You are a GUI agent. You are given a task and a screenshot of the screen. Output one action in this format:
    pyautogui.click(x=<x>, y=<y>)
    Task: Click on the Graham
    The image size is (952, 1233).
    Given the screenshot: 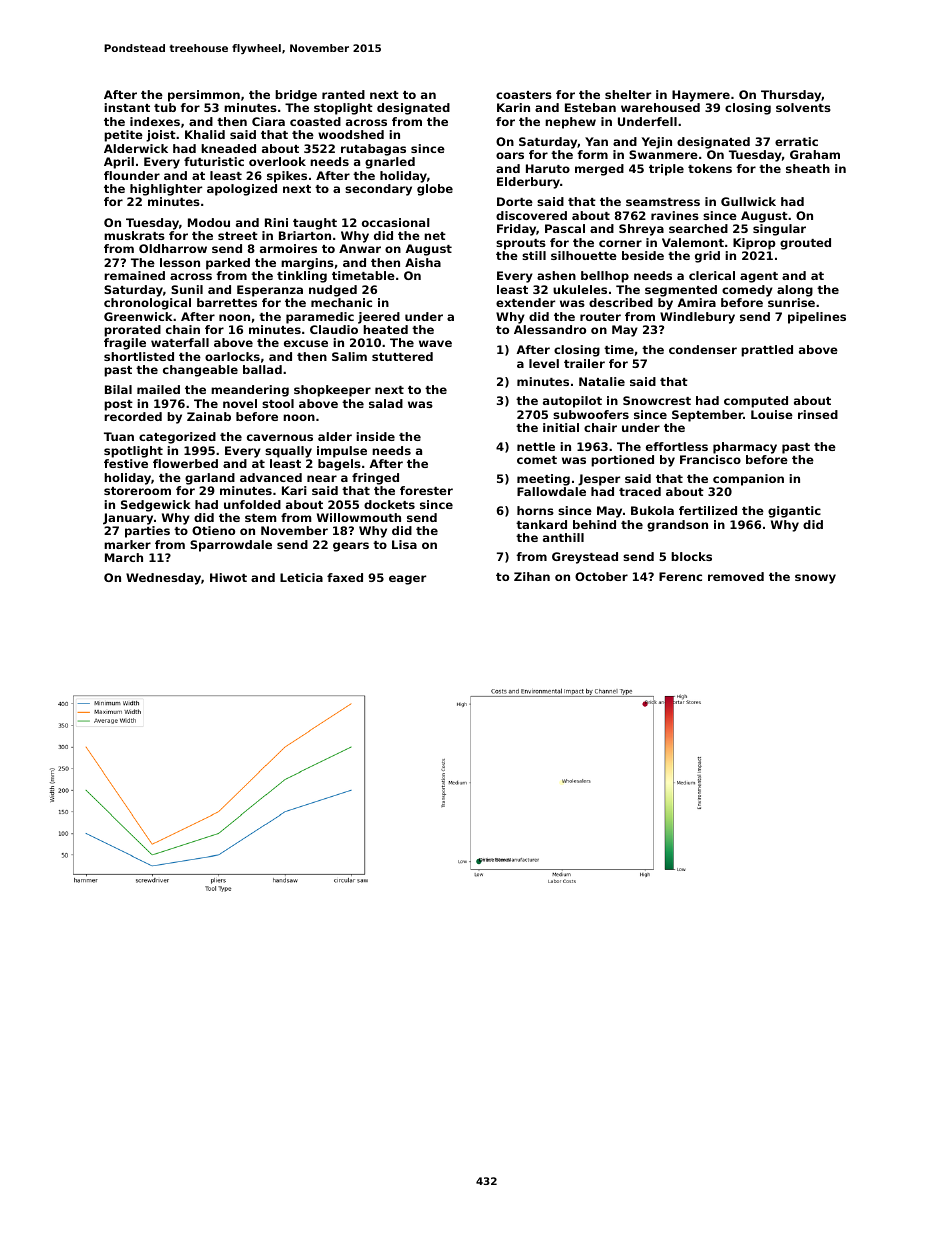 What is the action you would take?
    pyautogui.click(x=815, y=154)
